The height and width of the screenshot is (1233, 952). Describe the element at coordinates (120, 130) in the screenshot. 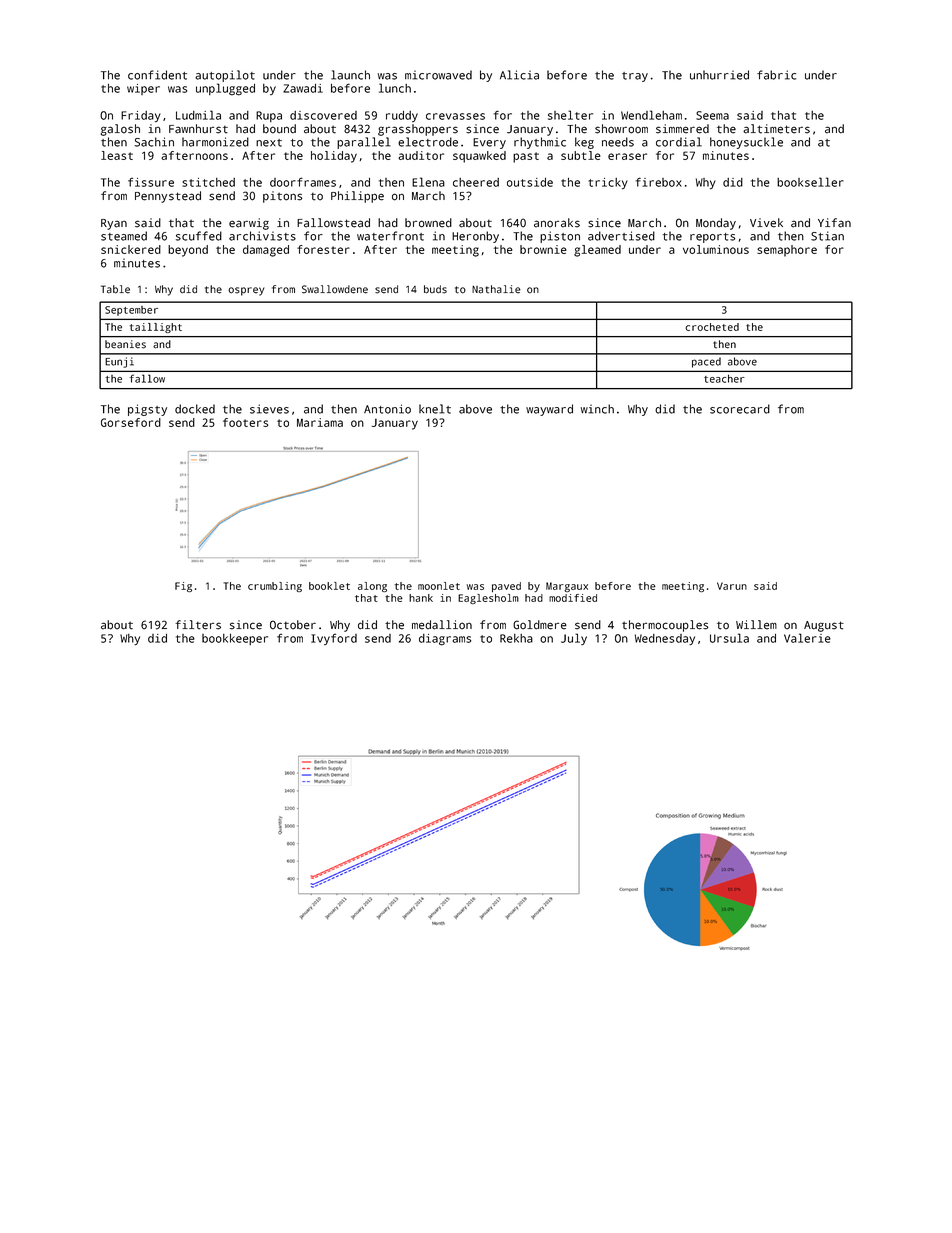

I see `galosh` at that location.
